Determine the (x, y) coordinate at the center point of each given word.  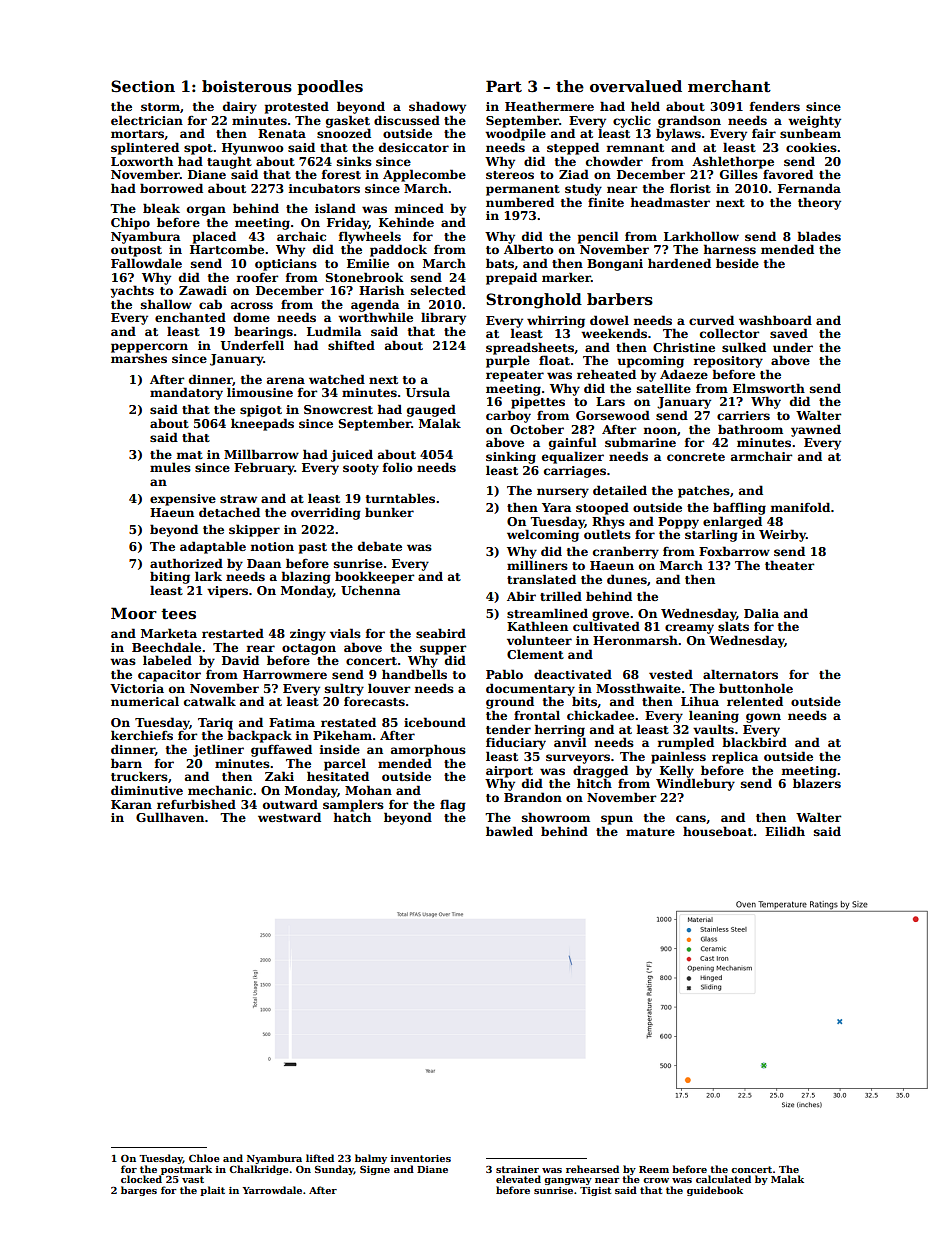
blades (819, 236)
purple (508, 361)
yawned (816, 430)
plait (212, 1191)
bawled (509, 831)
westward (289, 817)
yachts (132, 291)
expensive (183, 500)
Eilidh (785, 831)
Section (143, 86)
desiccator (414, 147)
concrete (696, 457)
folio (398, 467)
